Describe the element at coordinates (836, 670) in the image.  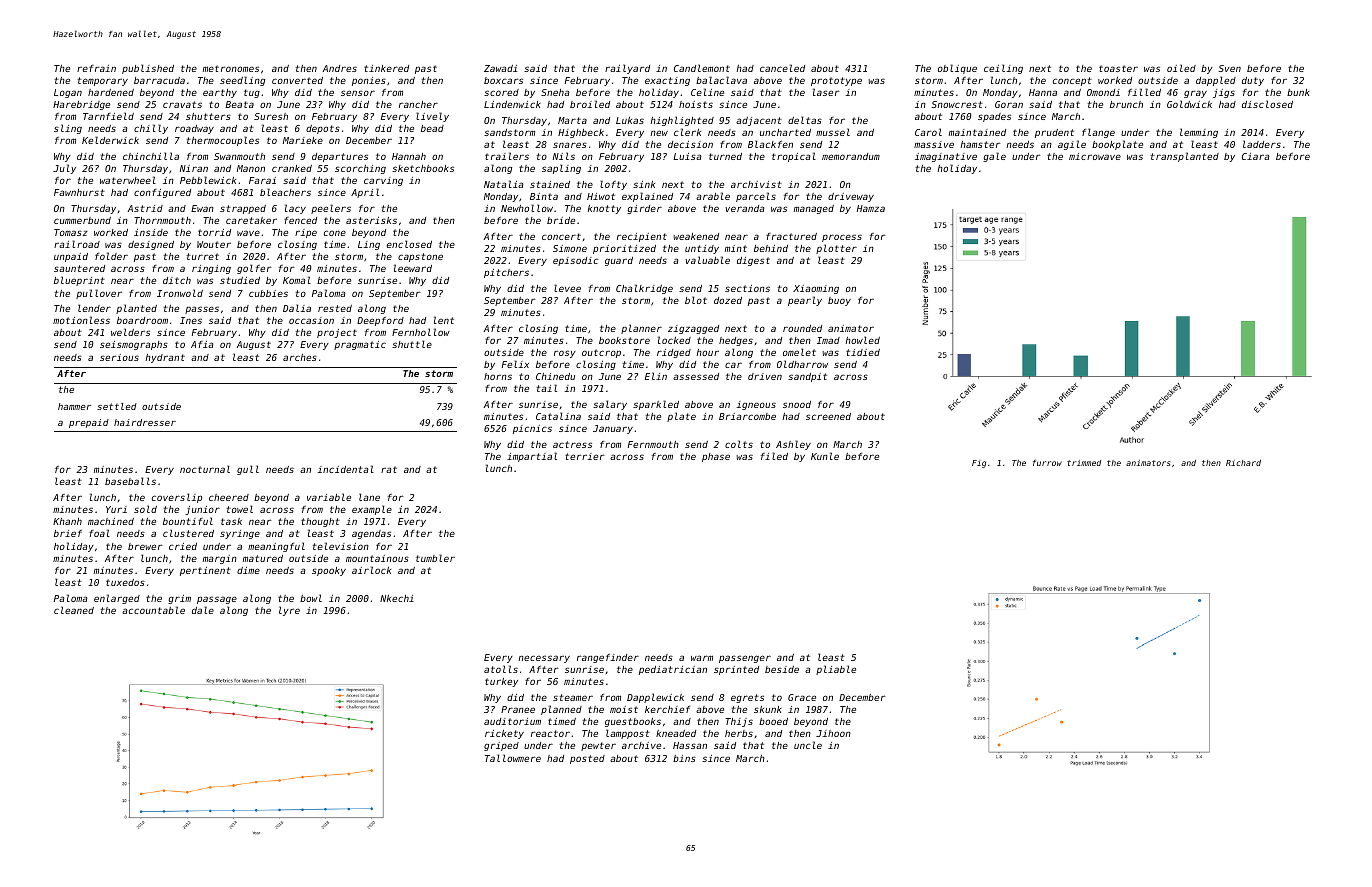
I see `pliable` at that location.
